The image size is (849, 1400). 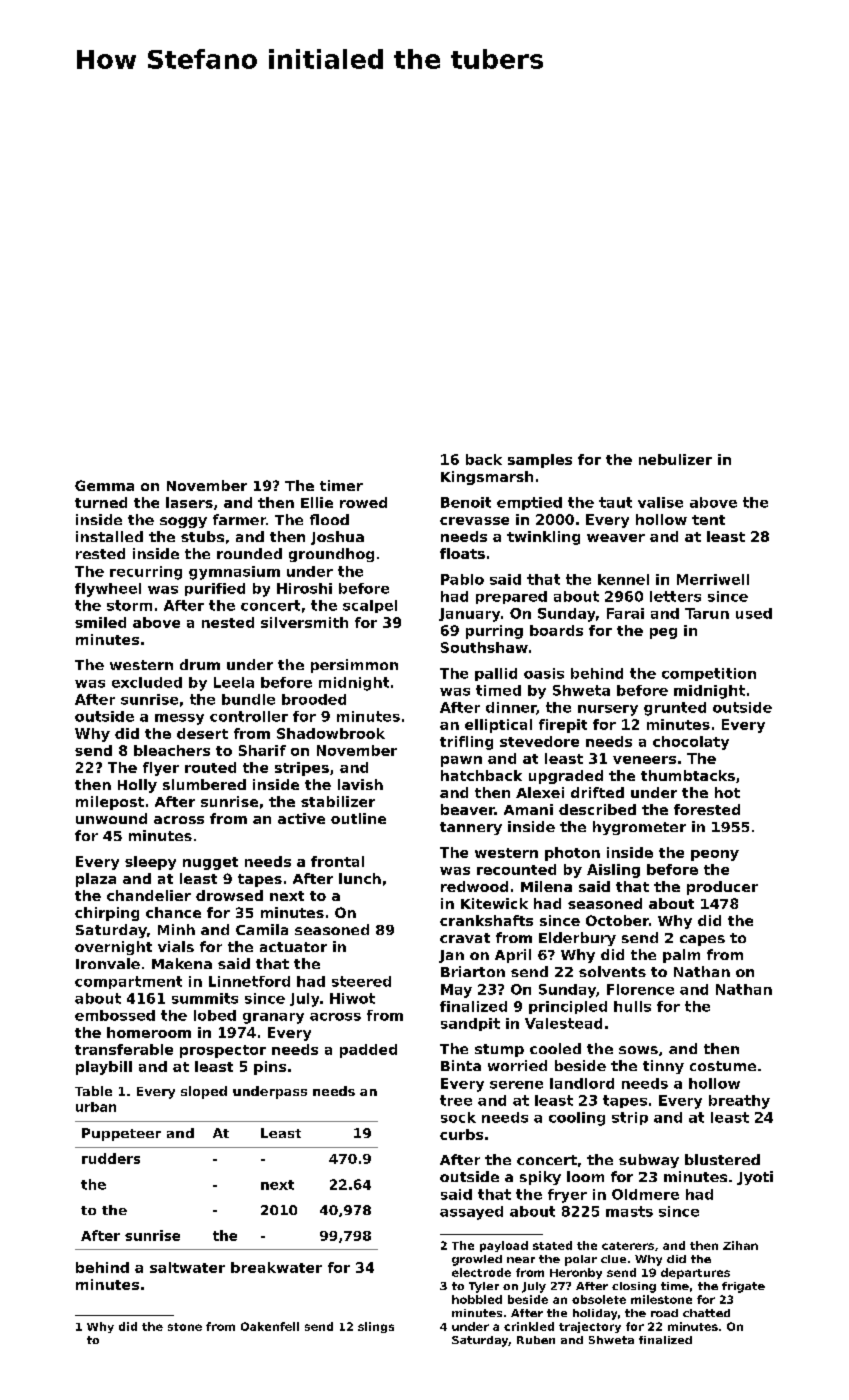 I want to click on nebulizer, so click(x=675, y=459).
